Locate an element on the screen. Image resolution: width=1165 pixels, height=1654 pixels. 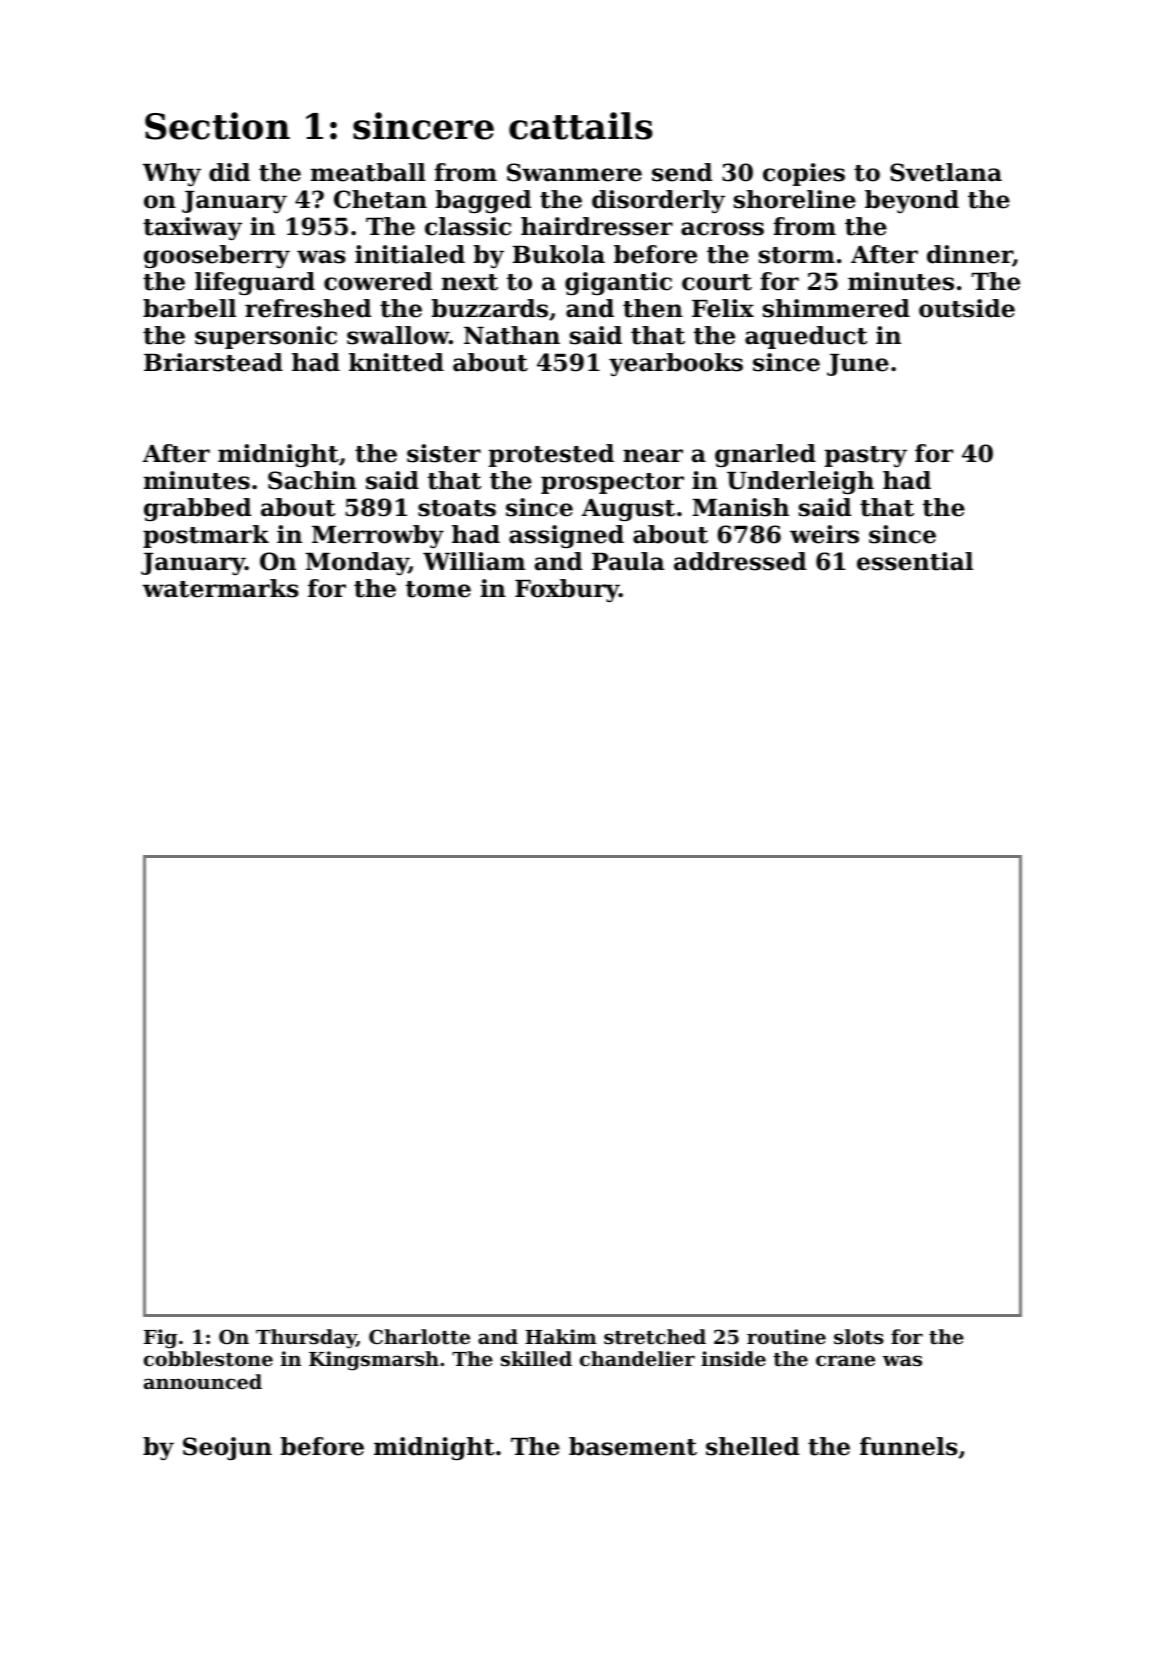
Nathan is located at coordinates (512, 335).
